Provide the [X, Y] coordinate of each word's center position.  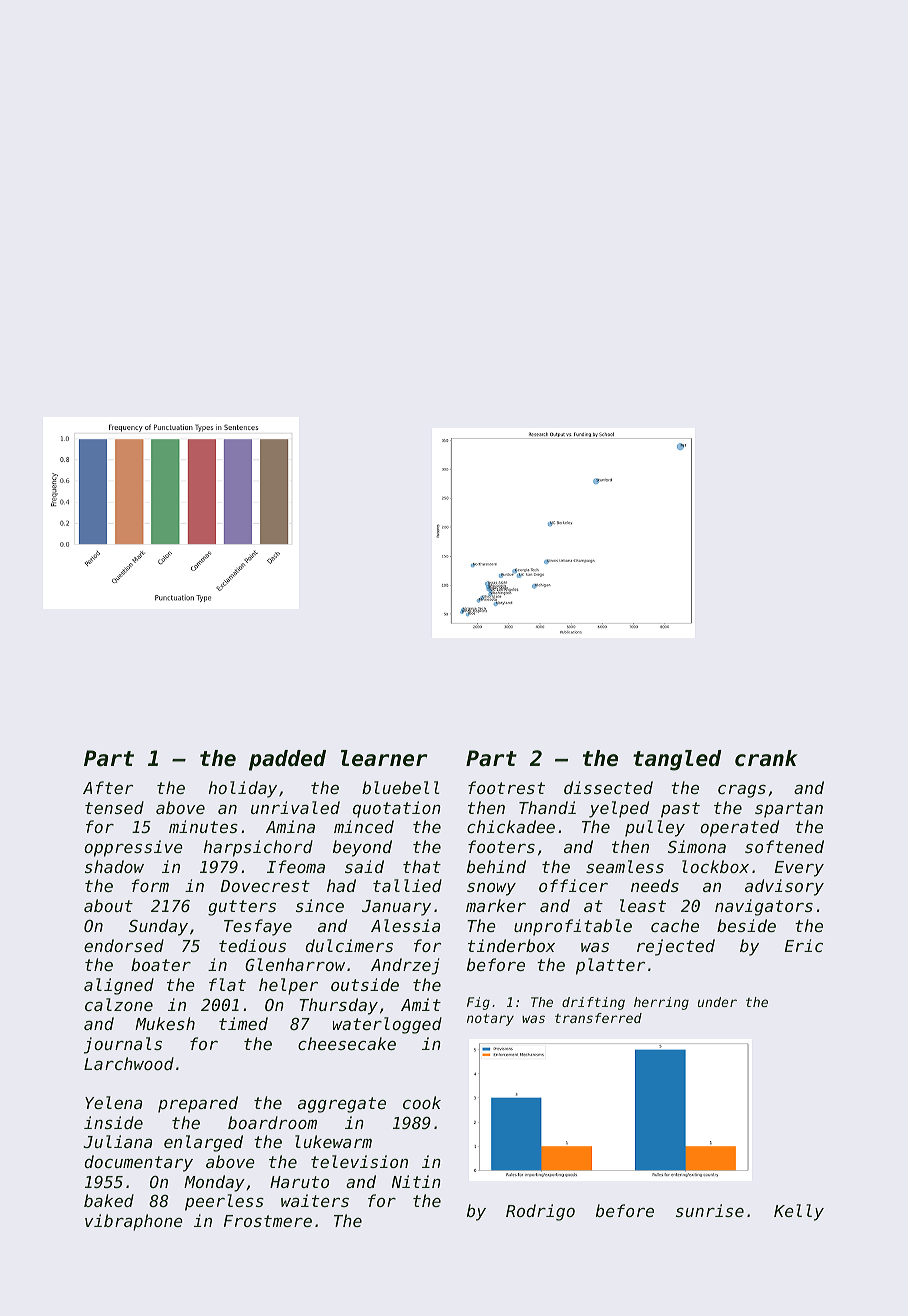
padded [287, 760]
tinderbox [511, 945]
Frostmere [268, 1221]
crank [766, 758]
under [717, 1002]
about [108, 905]
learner [384, 758]
